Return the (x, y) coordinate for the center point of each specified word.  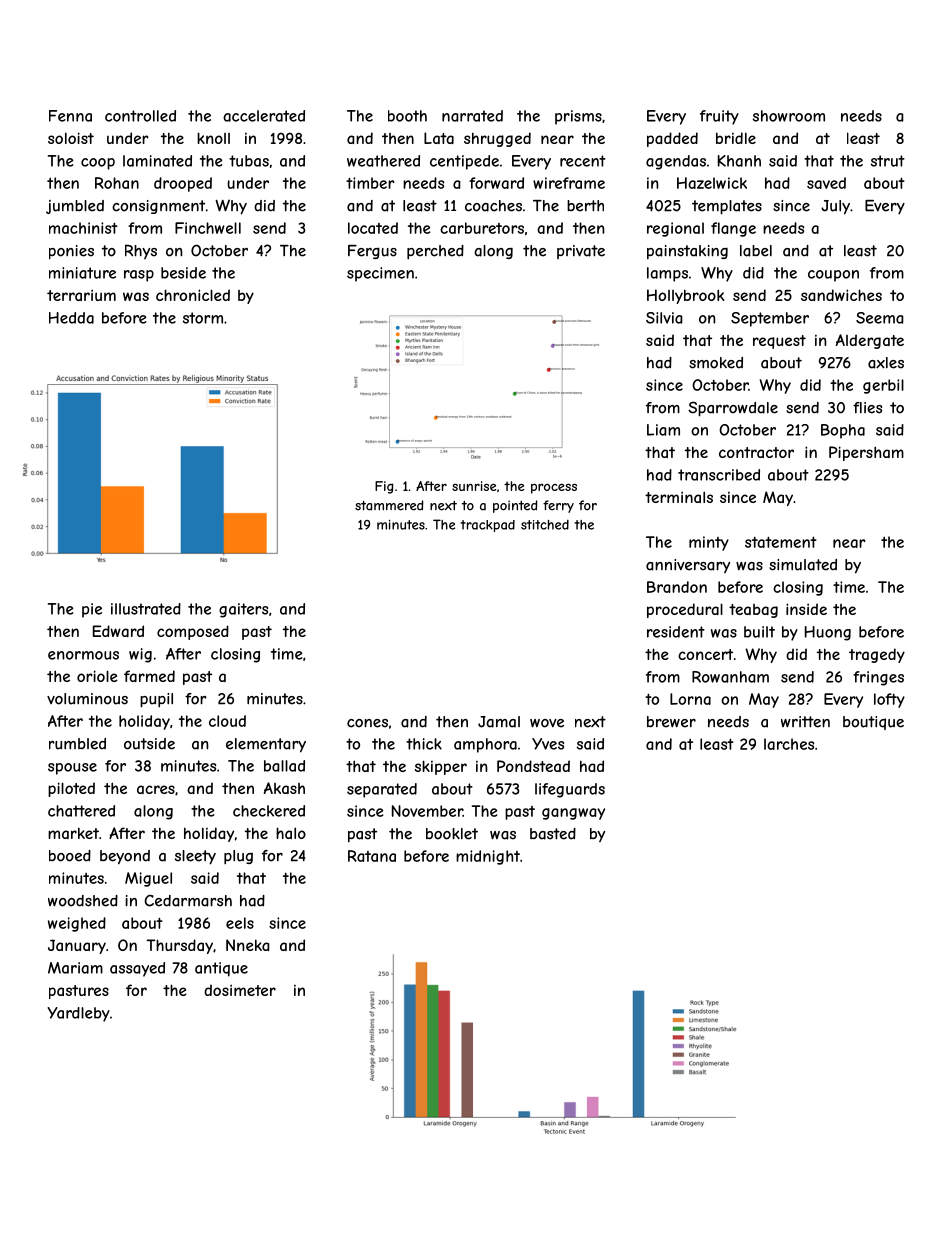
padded (672, 139)
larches (789, 744)
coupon (833, 276)
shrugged (497, 139)
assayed (137, 969)
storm (203, 318)
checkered (269, 811)
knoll (213, 138)
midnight (488, 857)
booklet (452, 834)
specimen (380, 274)
